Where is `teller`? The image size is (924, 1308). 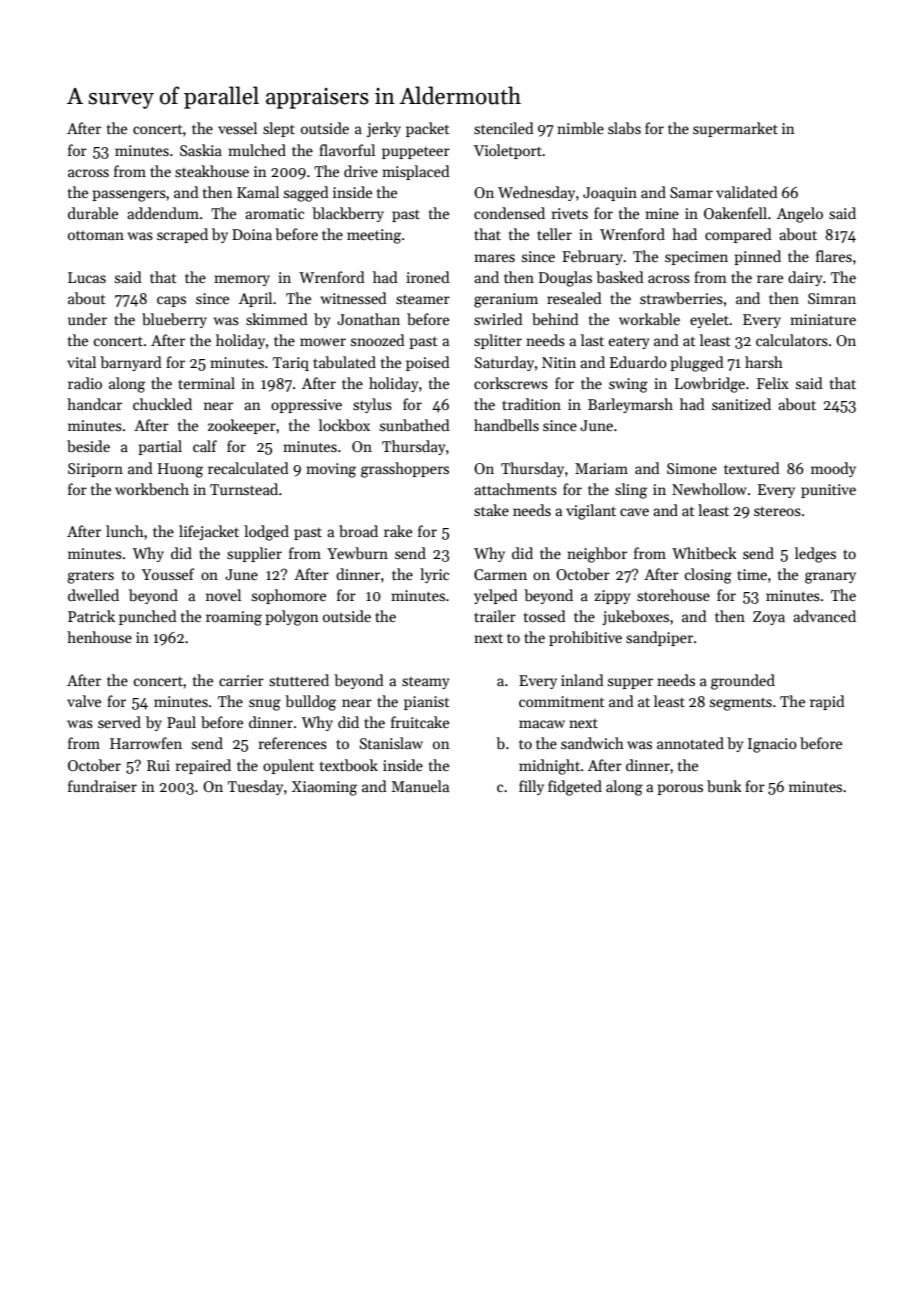 teller is located at coordinates (554, 234).
